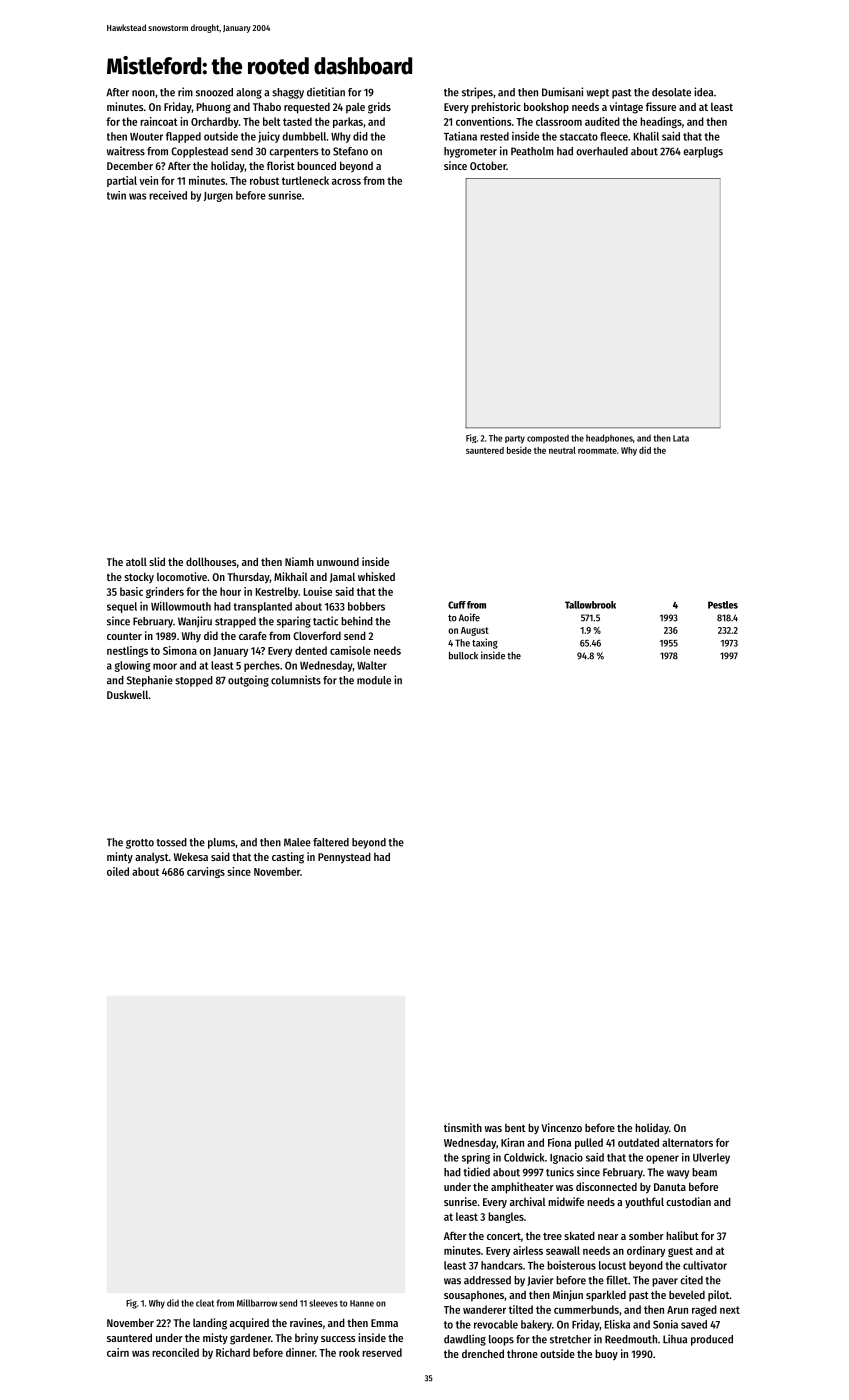 The width and height of the page is (849, 1400). What do you see at coordinates (606, 1186) in the page?
I see `disconnected` at bounding box center [606, 1186].
